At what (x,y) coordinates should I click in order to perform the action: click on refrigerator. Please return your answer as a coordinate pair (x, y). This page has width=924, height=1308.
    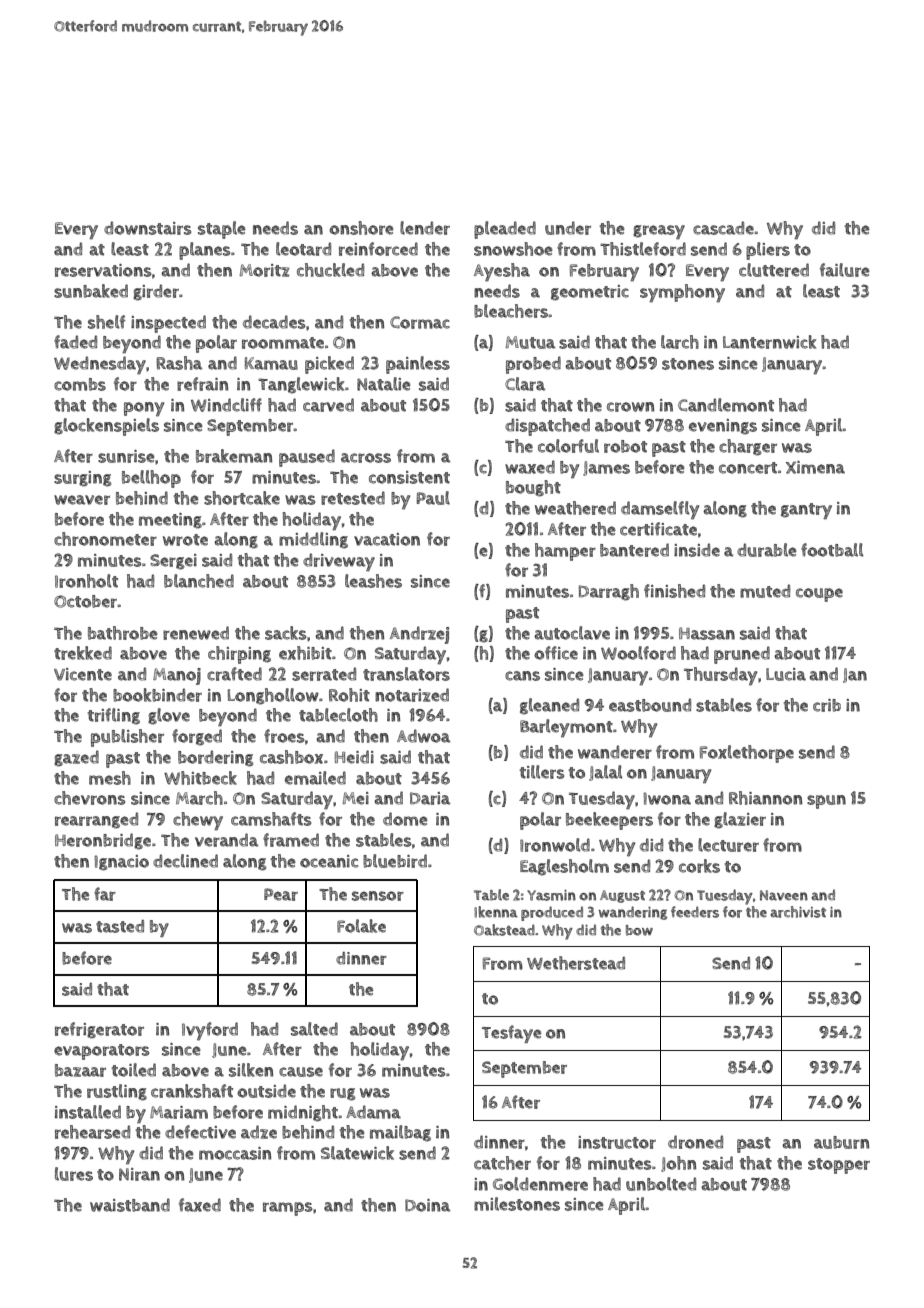
    Looking at the image, I should click on (99, 1030).
